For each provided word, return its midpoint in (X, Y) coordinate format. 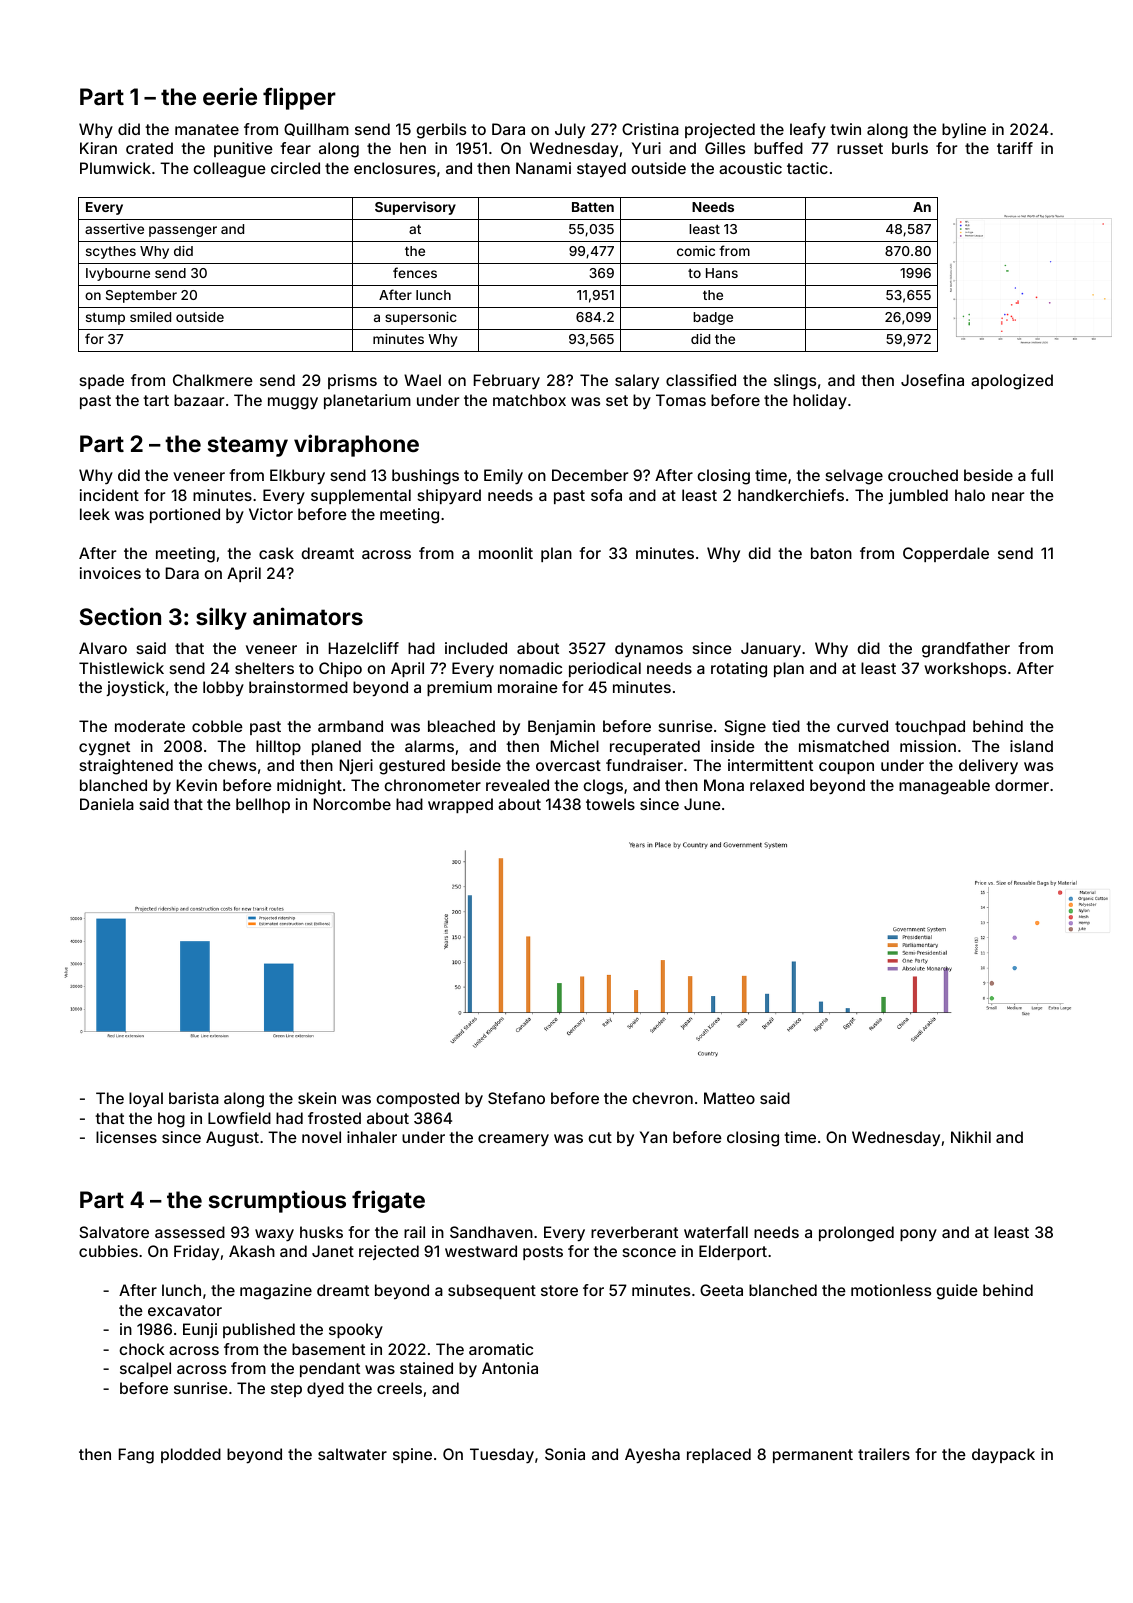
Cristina (650, 129)
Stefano (516, 1098)
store (559, 1290)
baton (831, 553)
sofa (606, 495)
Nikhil (971, 1137)
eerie (230, 96)
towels (610, 804)
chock (142, 1349)
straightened (126, 767)
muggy (293, 403)
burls (910, 148)
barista (194, 1098)
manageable (944, 787)
